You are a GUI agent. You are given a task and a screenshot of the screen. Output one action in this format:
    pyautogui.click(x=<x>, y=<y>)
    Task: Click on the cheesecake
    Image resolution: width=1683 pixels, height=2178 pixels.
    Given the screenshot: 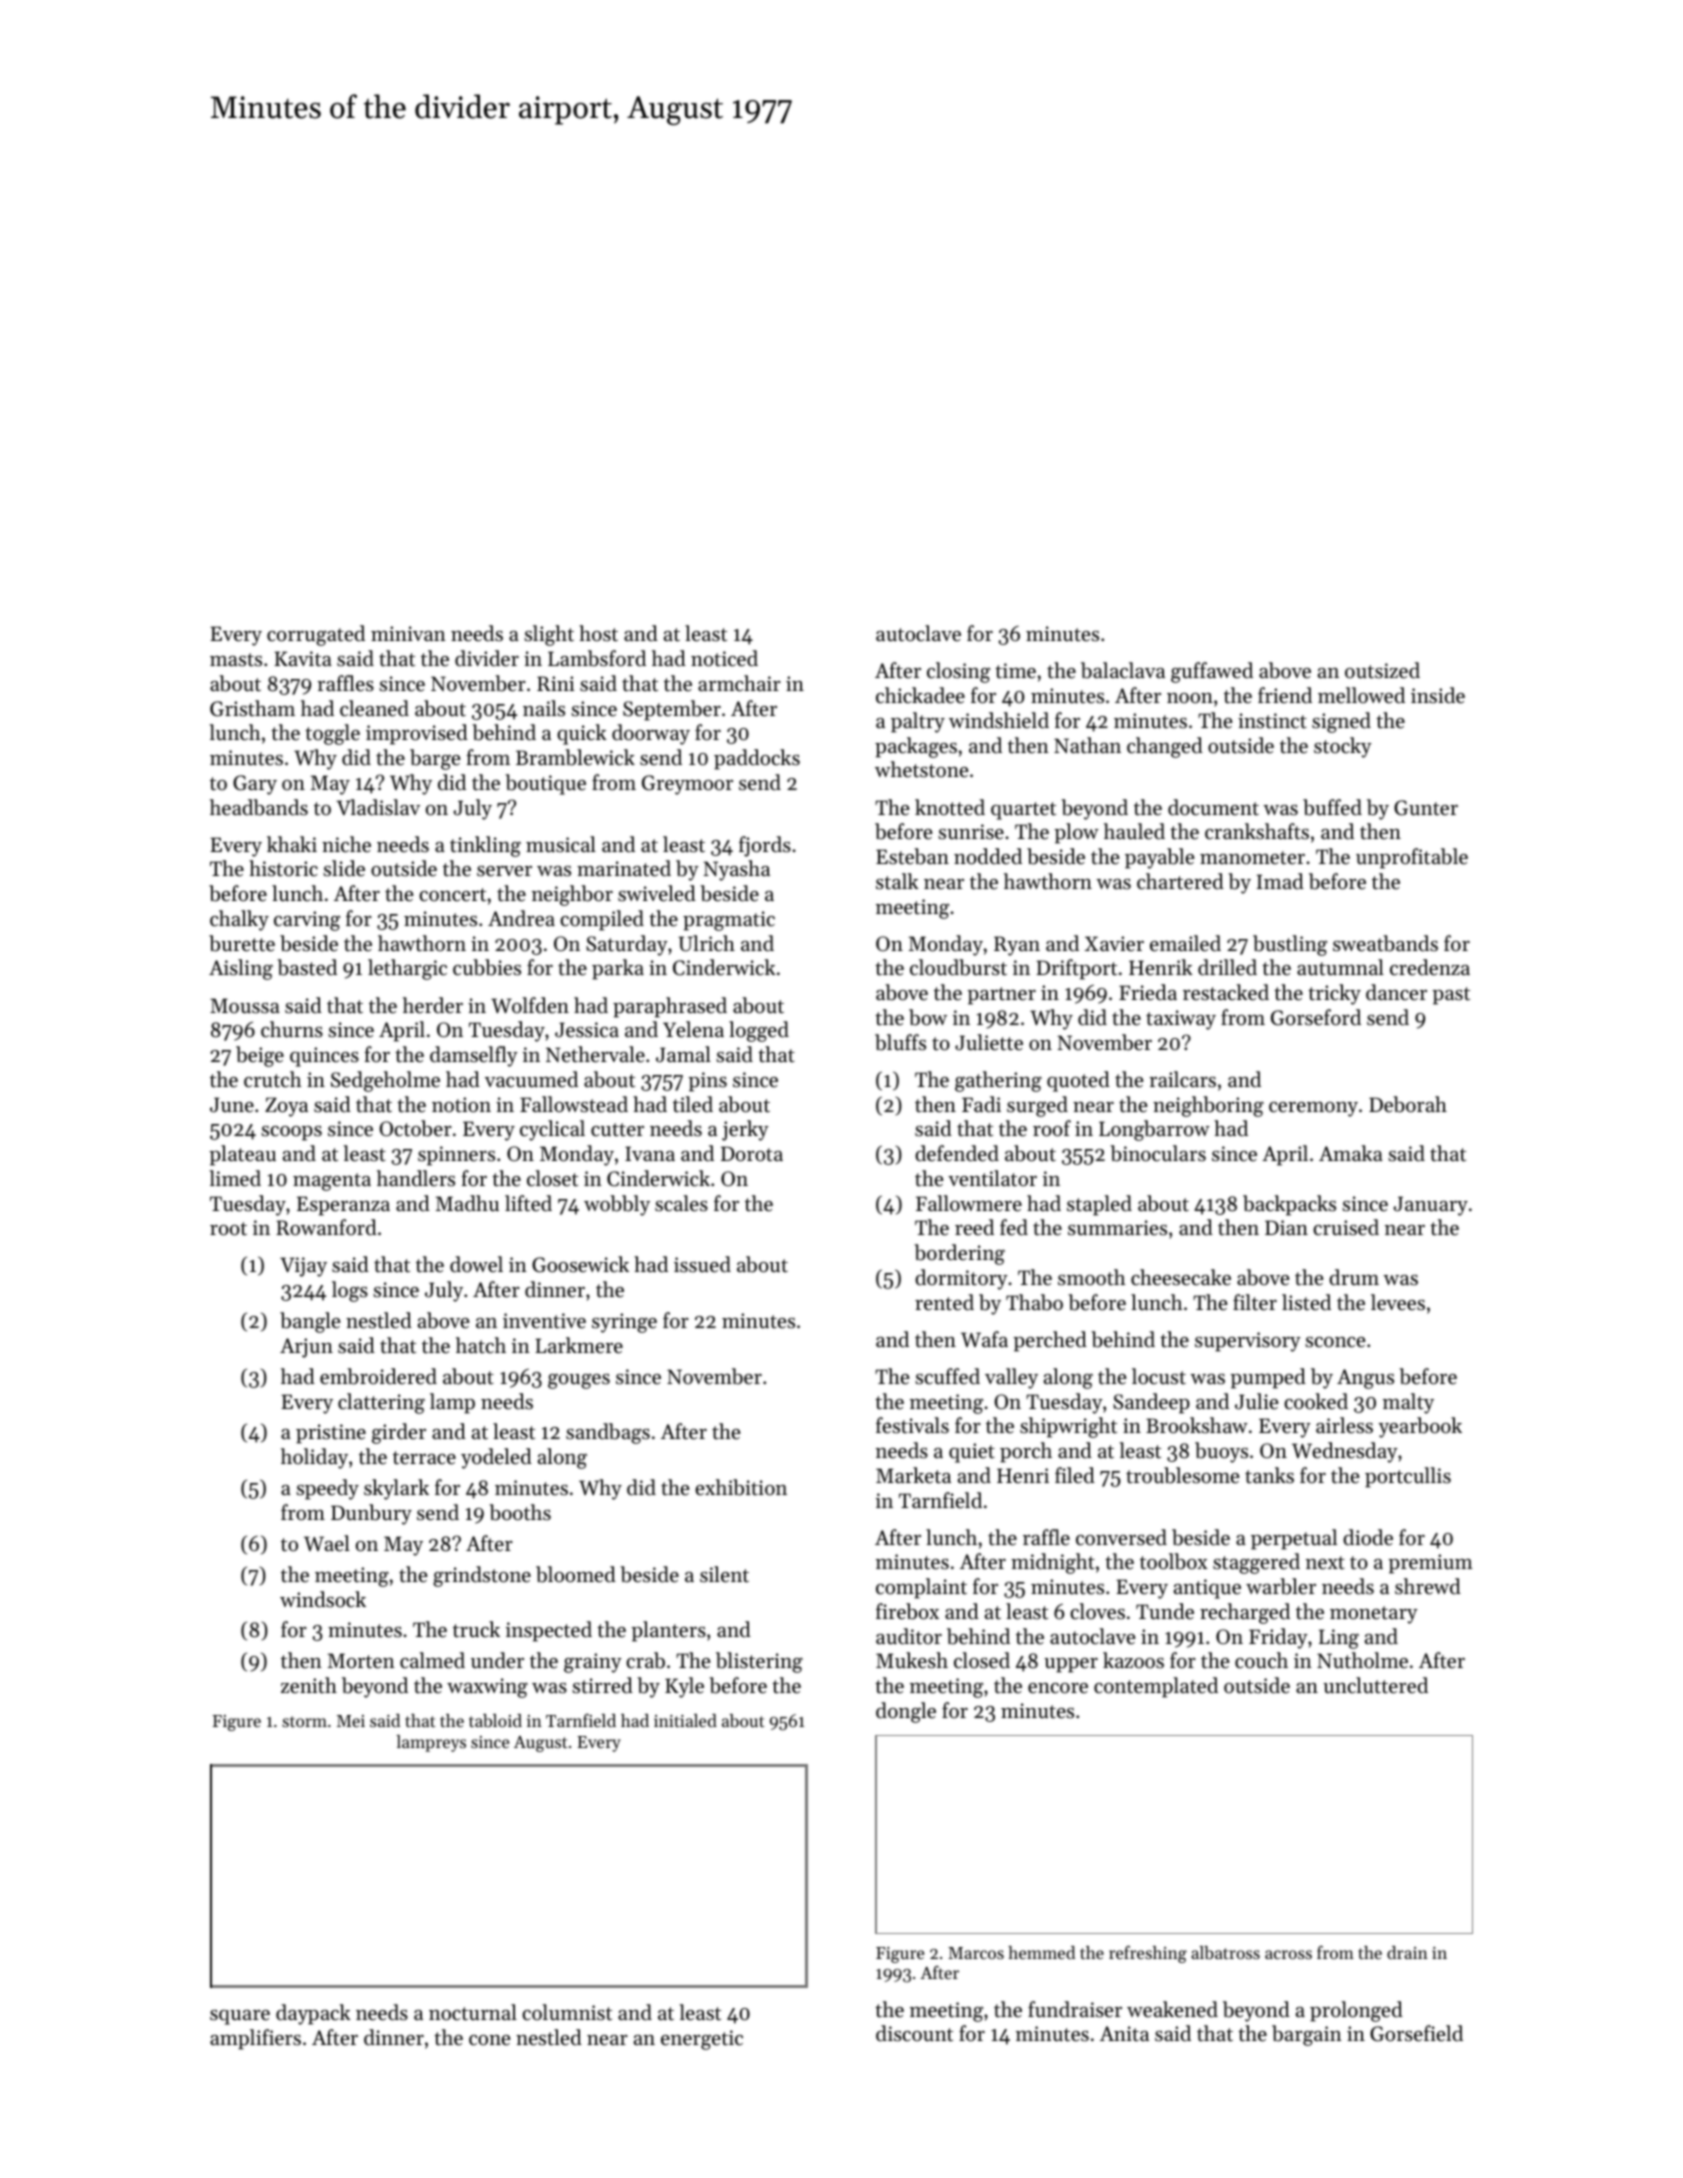 What is the action you would take?
    pyautogui.click(x=1181, y=1277)
